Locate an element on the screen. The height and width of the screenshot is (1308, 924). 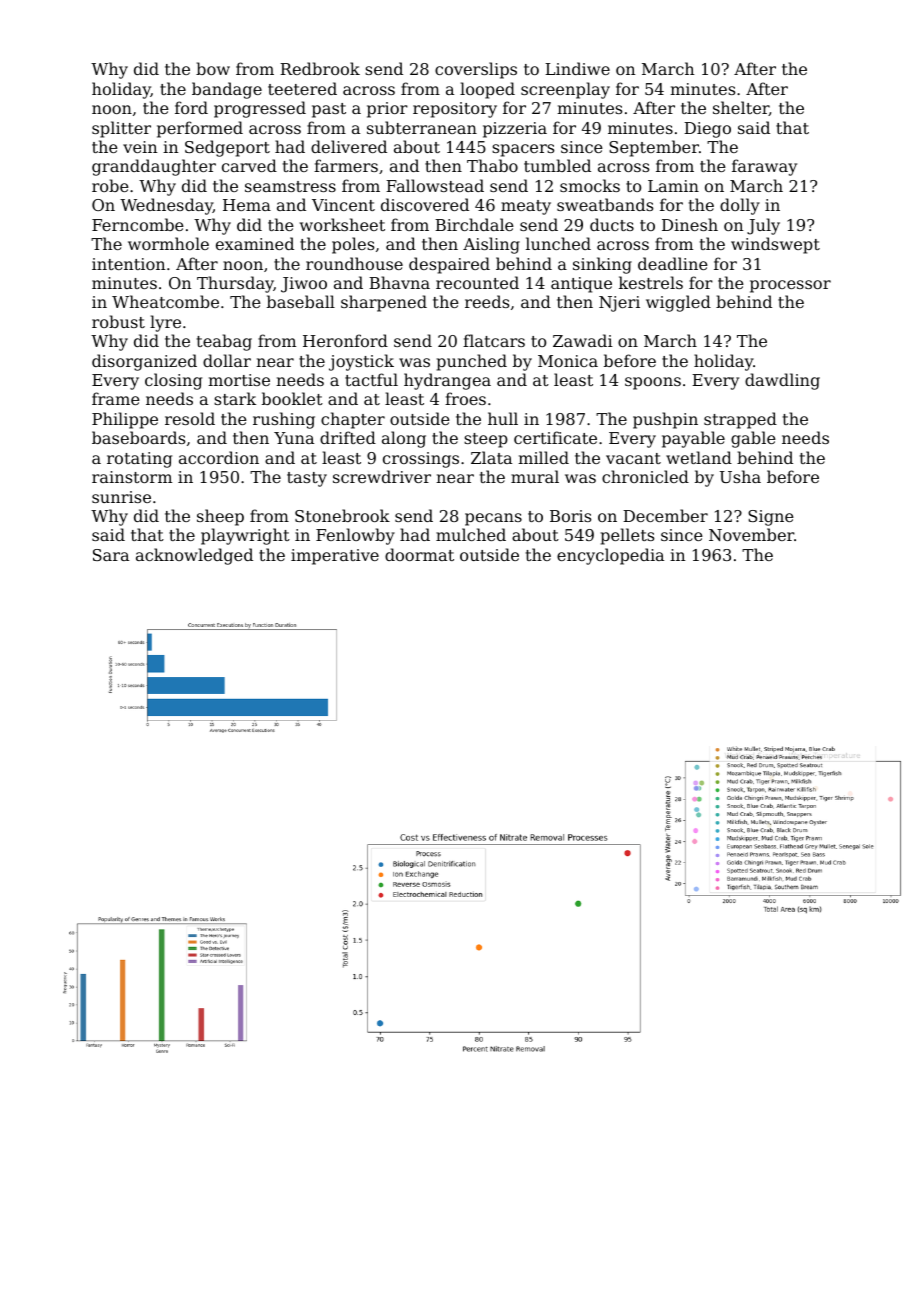
Lindiwe is located at coordinates (577, 68).
